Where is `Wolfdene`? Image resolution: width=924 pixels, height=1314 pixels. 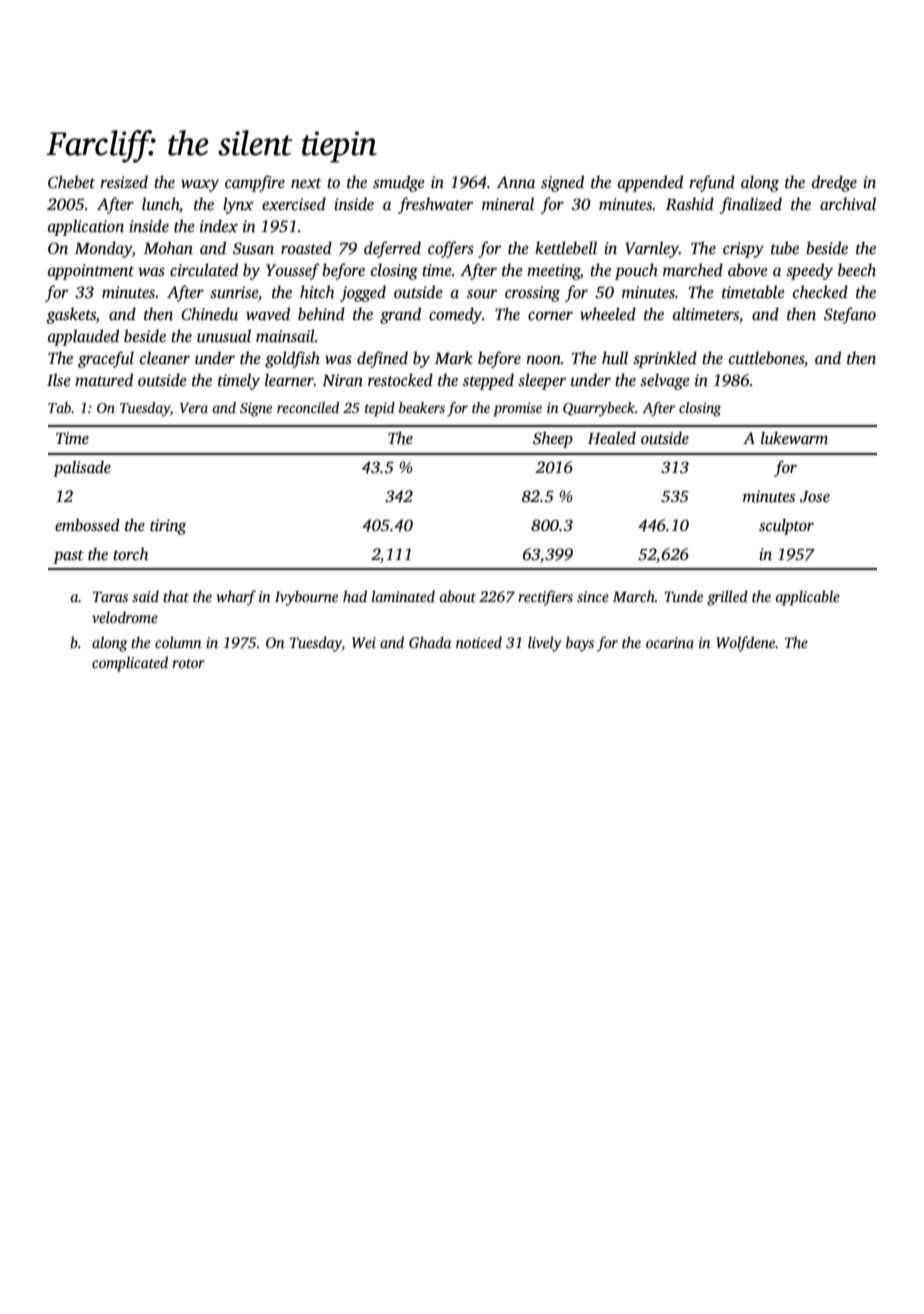 Wolfdene is located at coordinates (746, 644).
